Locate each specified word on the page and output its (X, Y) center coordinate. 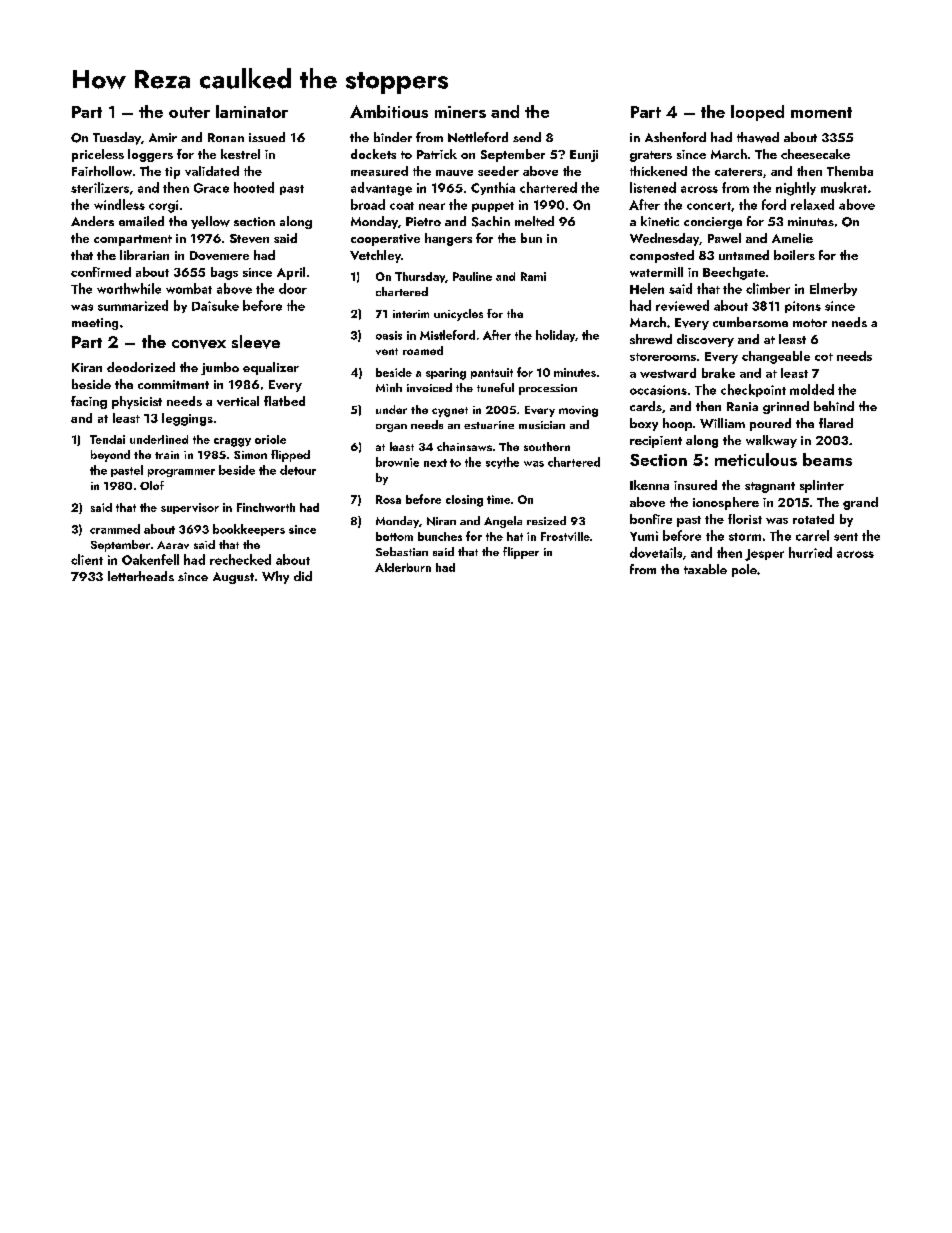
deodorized (141, 367)
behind (834, 406)
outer (189, 112)
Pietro (423, 221)
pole (744, 570)
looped (757, 113)
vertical (238, 401)
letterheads (141, 576)
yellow (210, 222)
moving (578, 411)
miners (460, 112)
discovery (705, 340)
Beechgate (734, 273)
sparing (446, 374)
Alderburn (403, 567)
